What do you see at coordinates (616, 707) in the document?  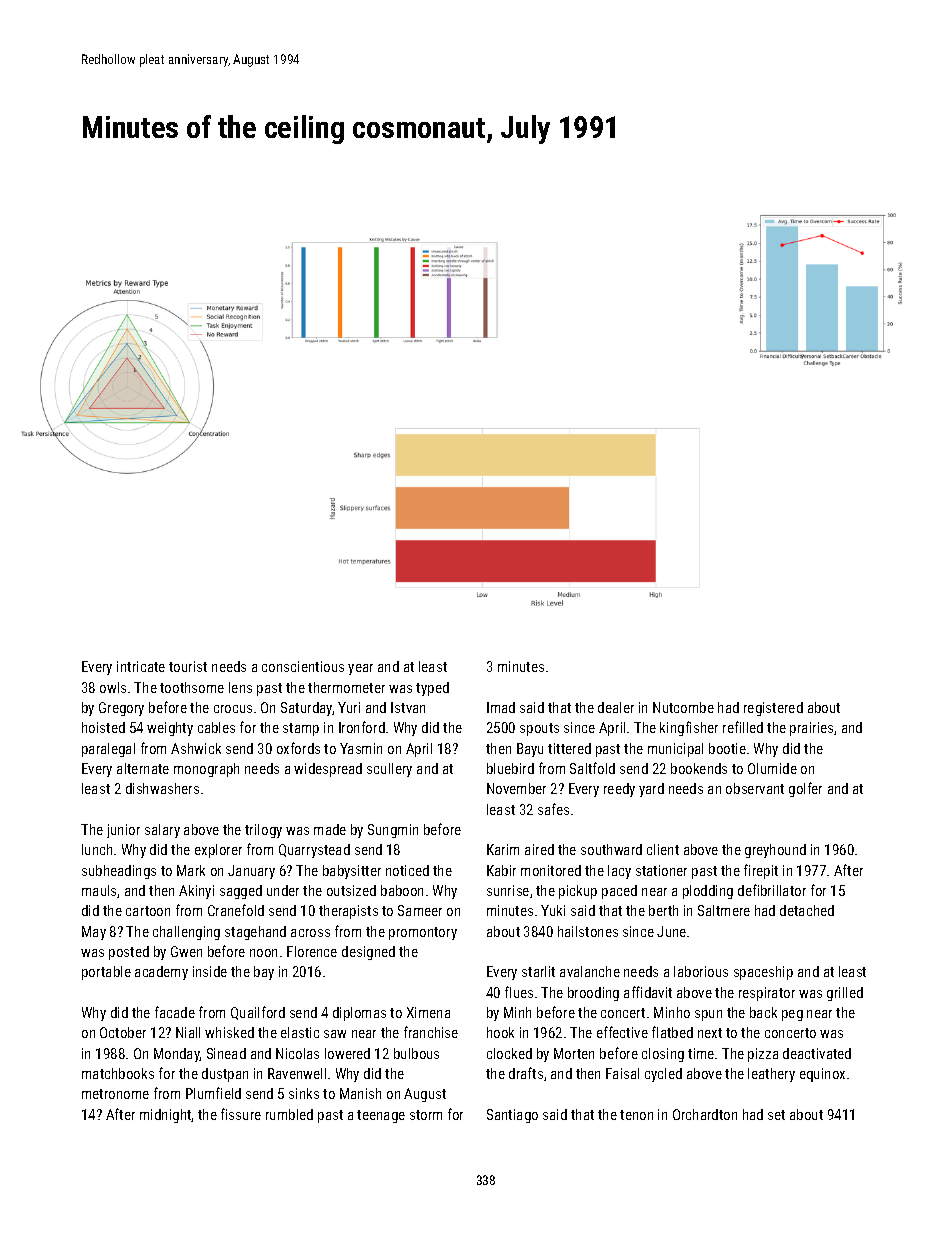 I see `dealer` at bounding box center [616, 707].
